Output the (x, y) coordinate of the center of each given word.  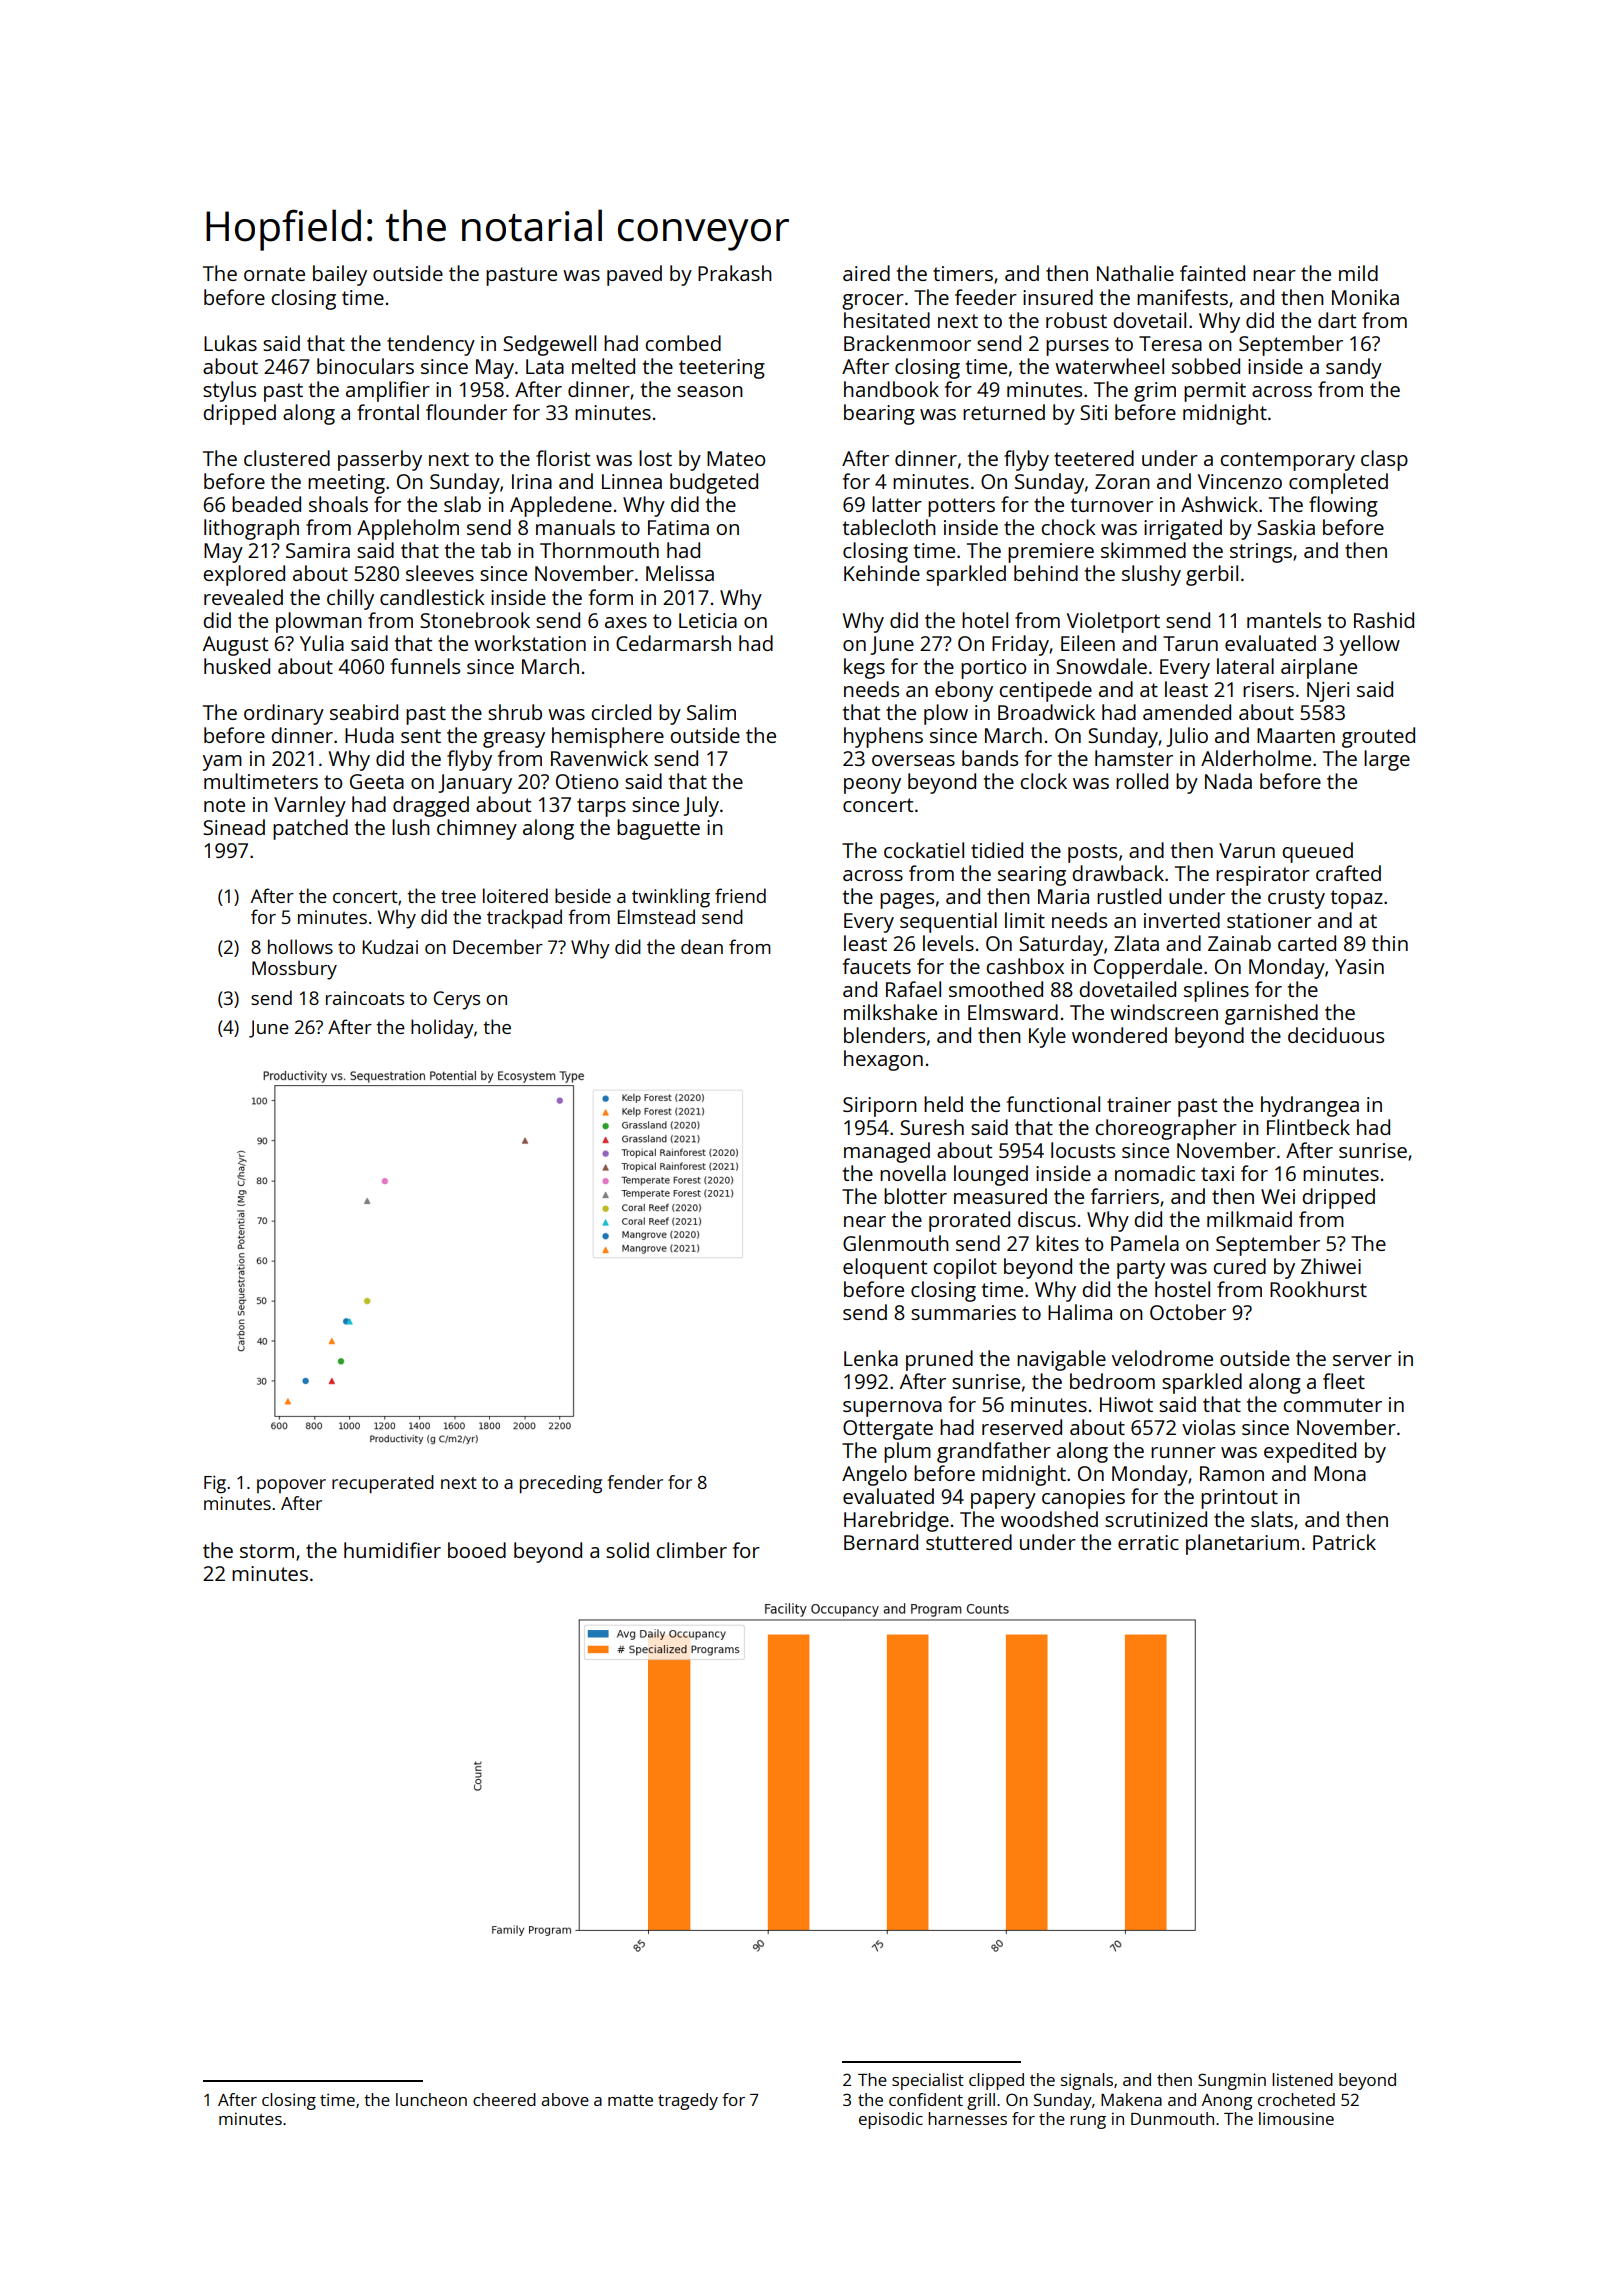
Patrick (1344, 1542)
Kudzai (390, 946)
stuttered (969, 1542)
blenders (884, 1035)
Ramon (1232, 1473)
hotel (985, 620)
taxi (1217, 1173)
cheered (504, 2099)
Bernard (881, 1542)
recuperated (383, 1484)
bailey (340, 275)
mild (1358, 273)
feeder (986, 297)
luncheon (431, 2099)
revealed (243, 597)
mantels (1284, 620)
